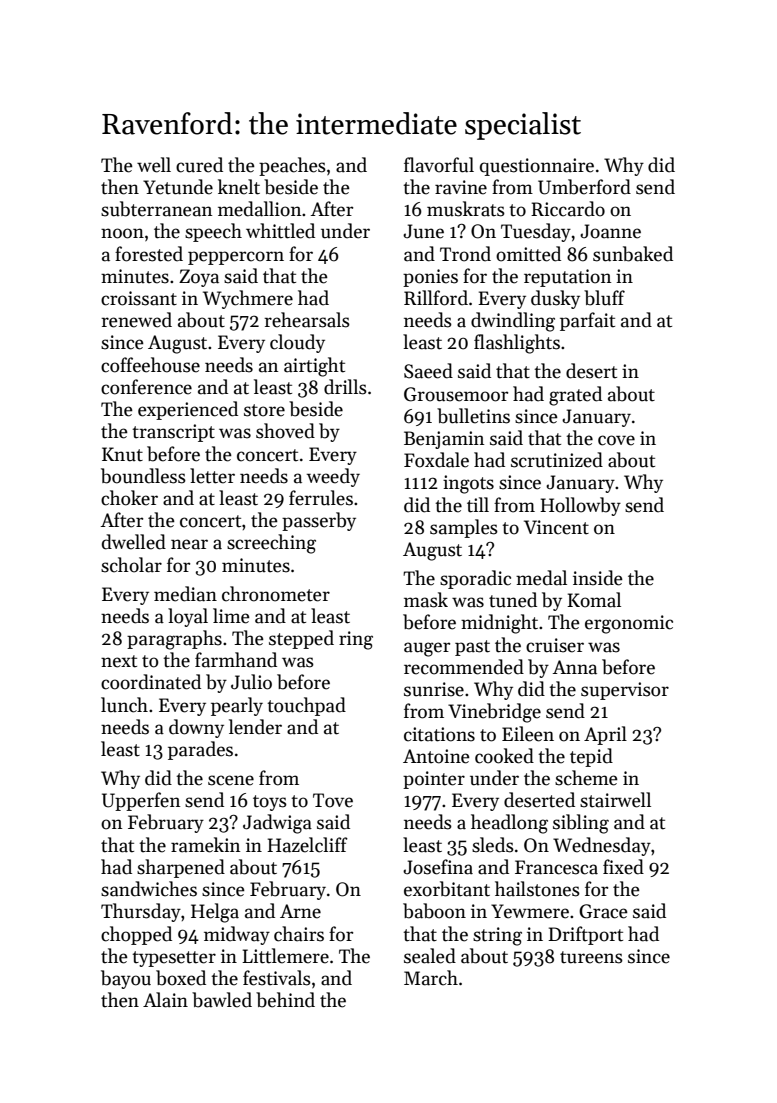  I want to click on touchpad, so click(306, 706).
